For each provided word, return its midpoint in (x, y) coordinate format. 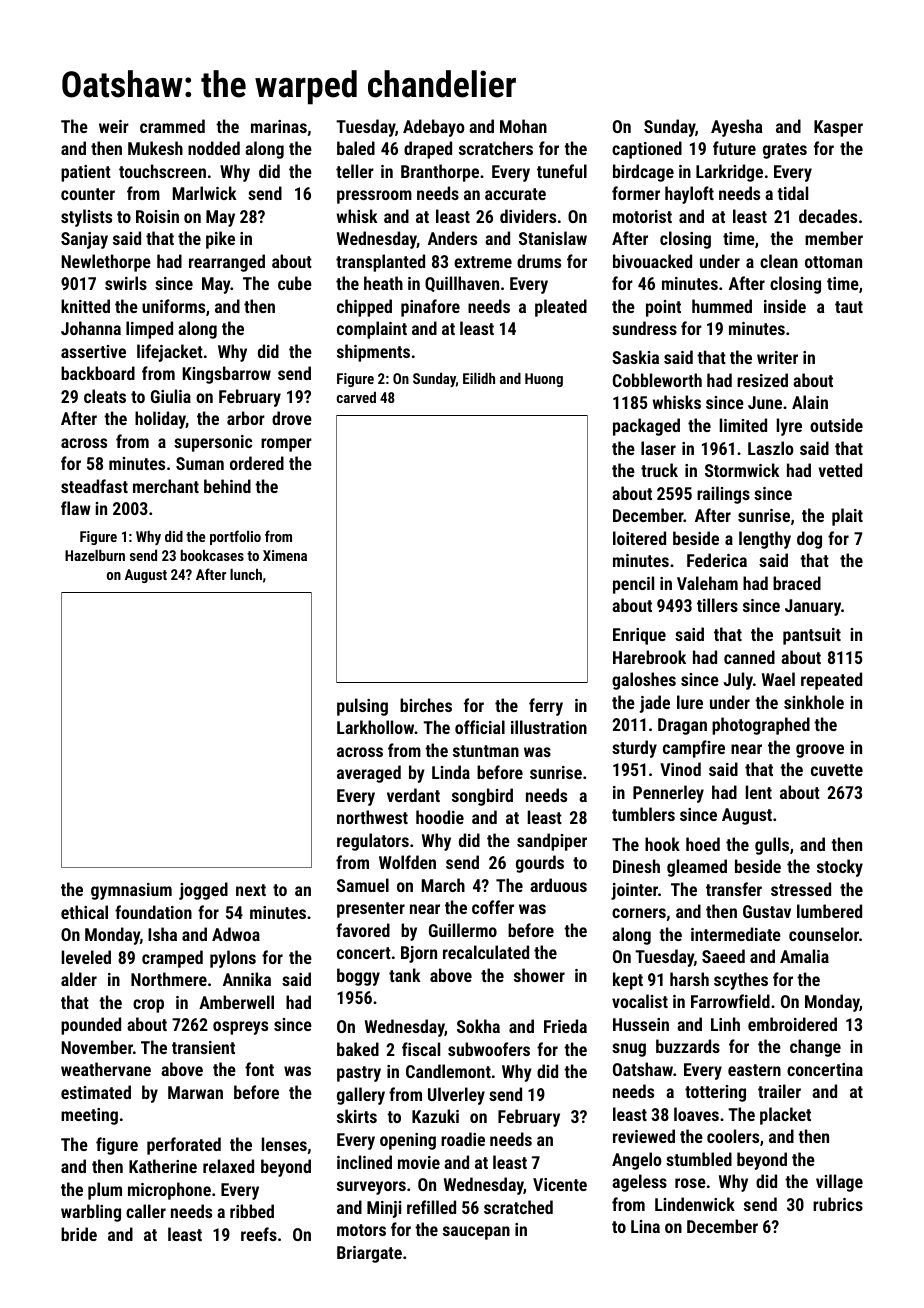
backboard (98, 373)
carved (356, 397)
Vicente (560, 1184)
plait (847, 517)
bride (79, 1234)
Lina (645, 1226)
